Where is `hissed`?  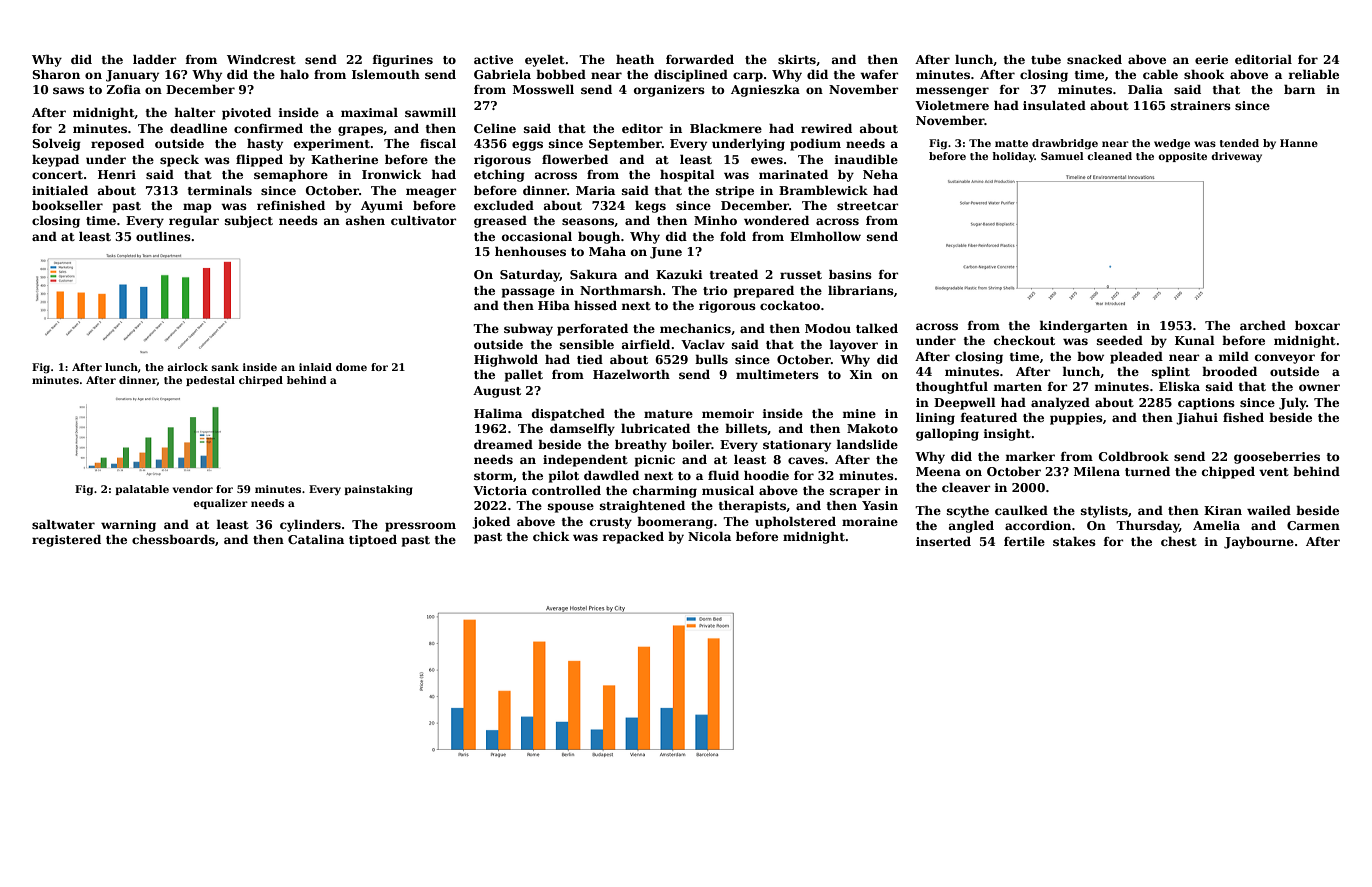 hissed is located at coordinates (595, 305).
